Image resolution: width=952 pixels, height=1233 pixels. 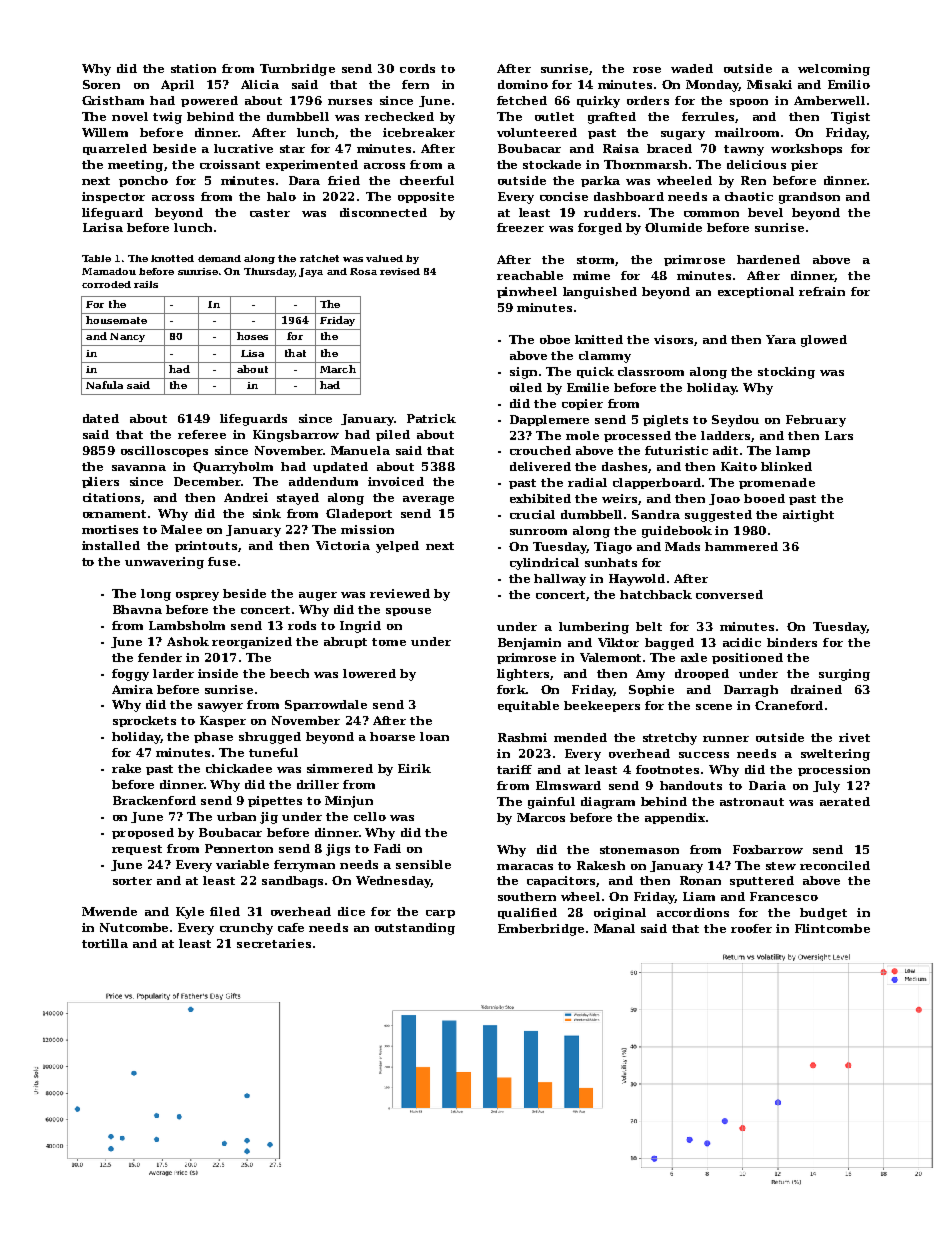 I want to click on ladders, so click(x=726, y=436).
